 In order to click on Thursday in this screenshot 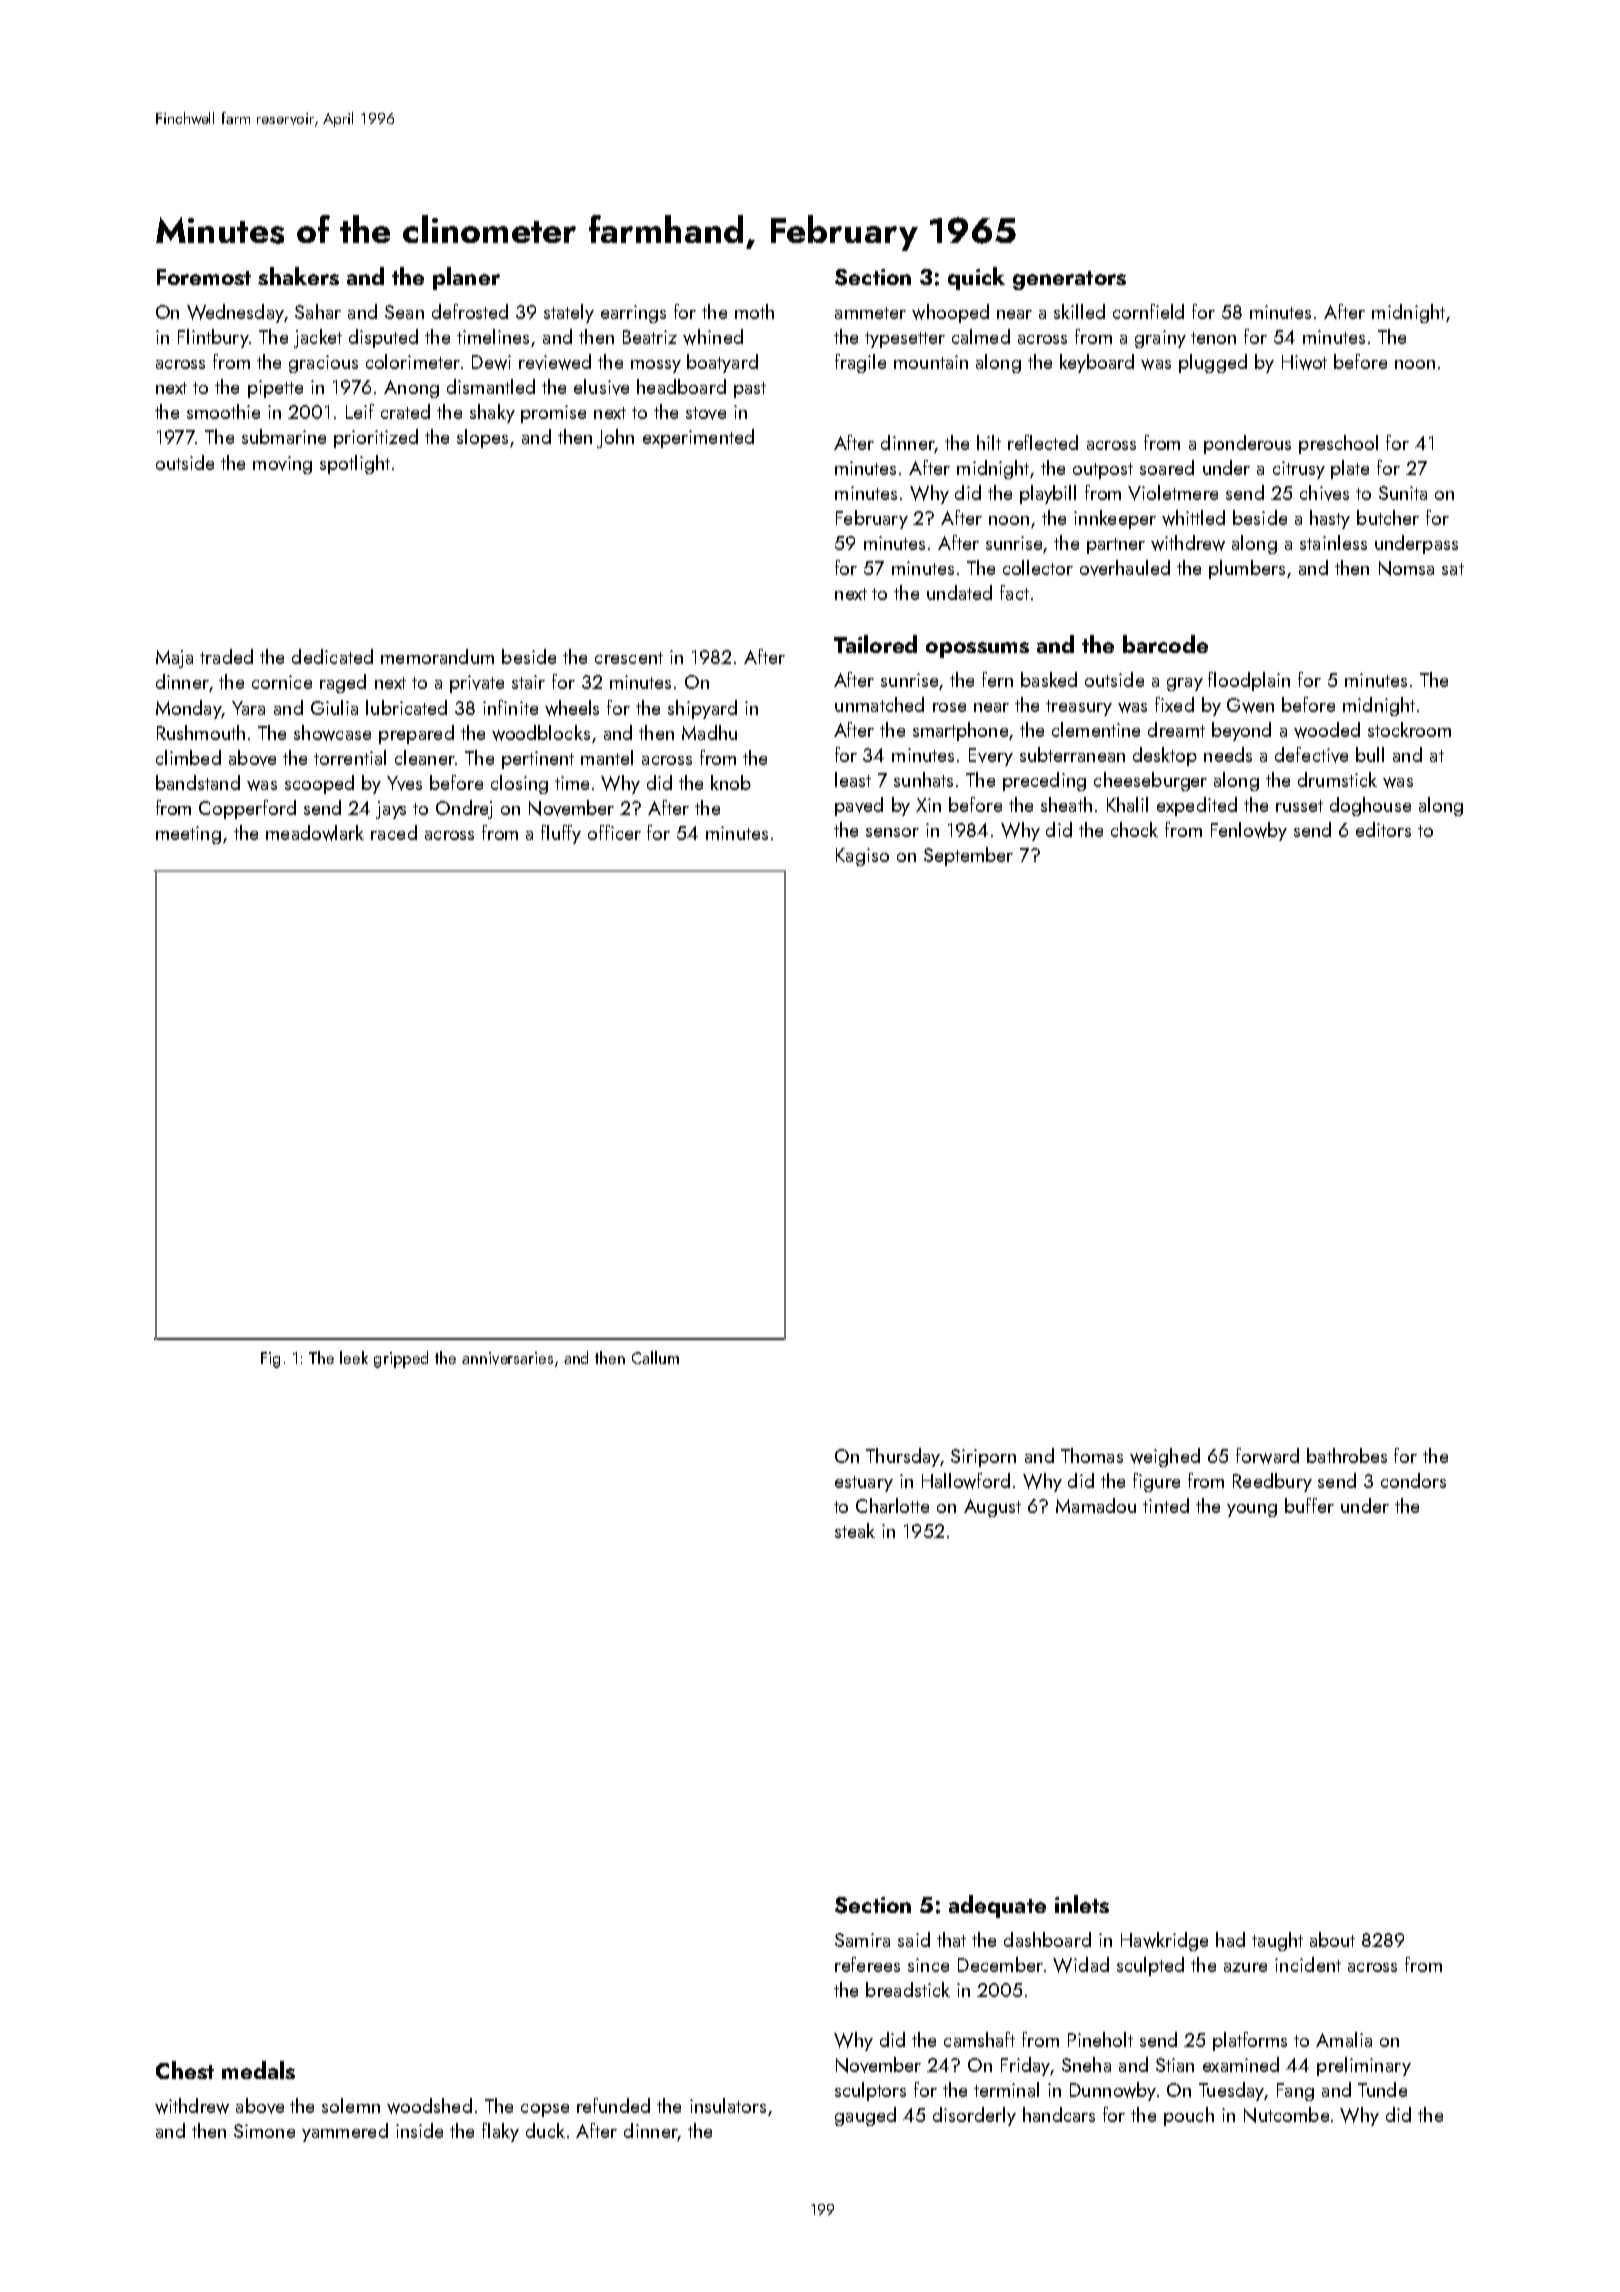, I will do `click(903, 1457)`.
